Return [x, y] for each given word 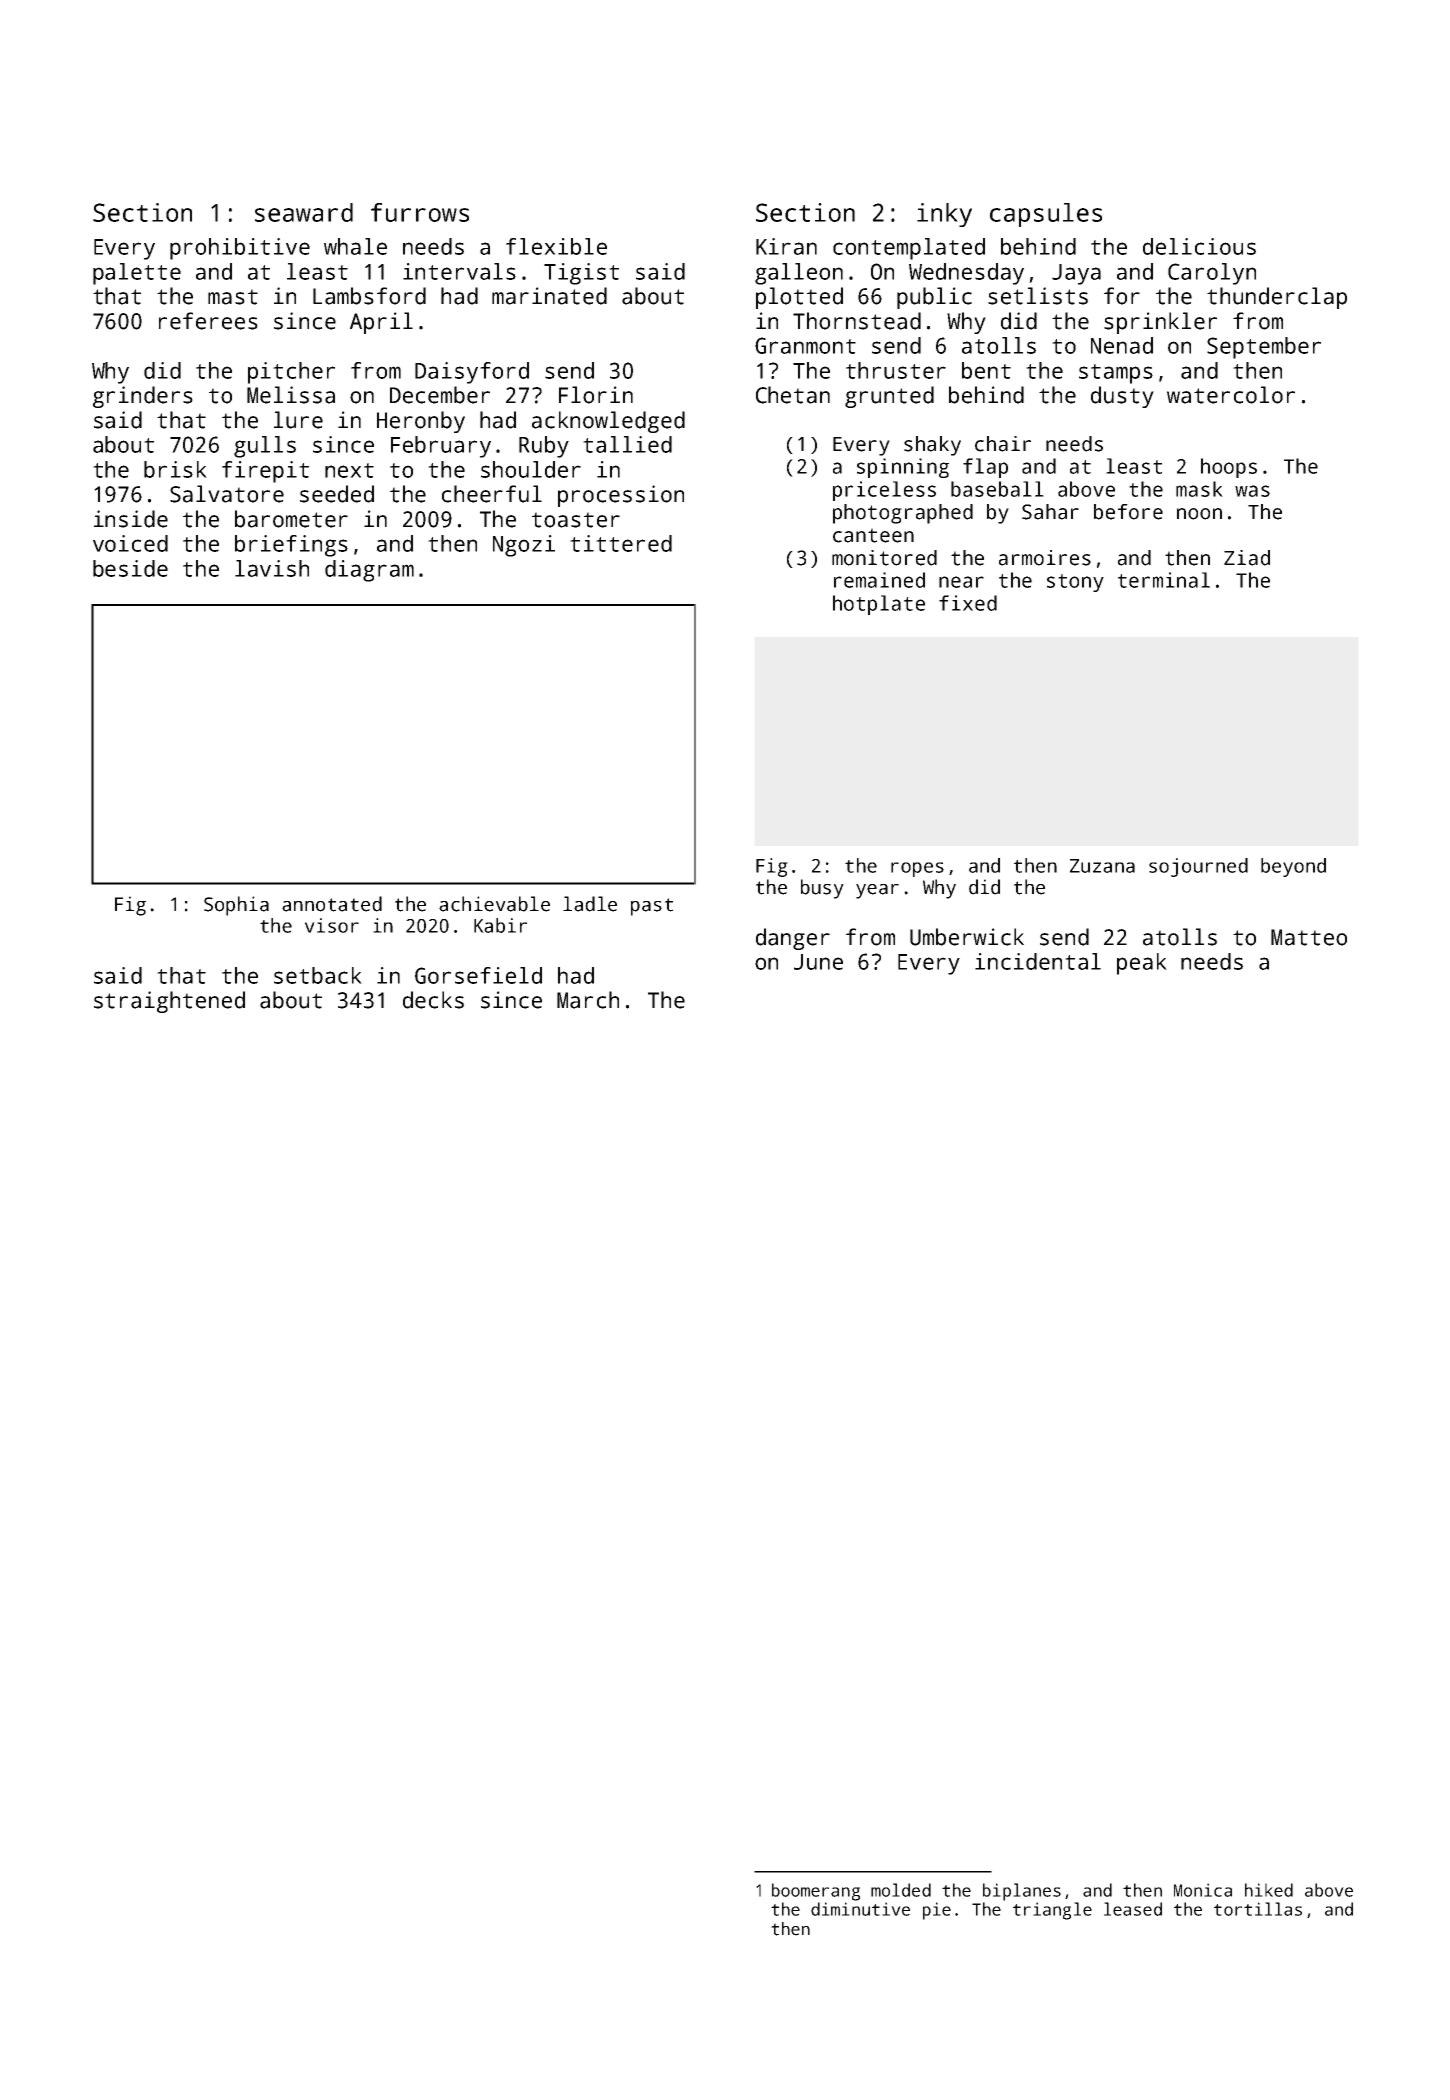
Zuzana [1102, 866]
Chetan [793, 395]
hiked [1269, 1890]
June [818, 962]
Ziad [1247, 558]
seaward [304, 212]
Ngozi [524, 546]
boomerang [816, 1892]
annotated [332, 904]
